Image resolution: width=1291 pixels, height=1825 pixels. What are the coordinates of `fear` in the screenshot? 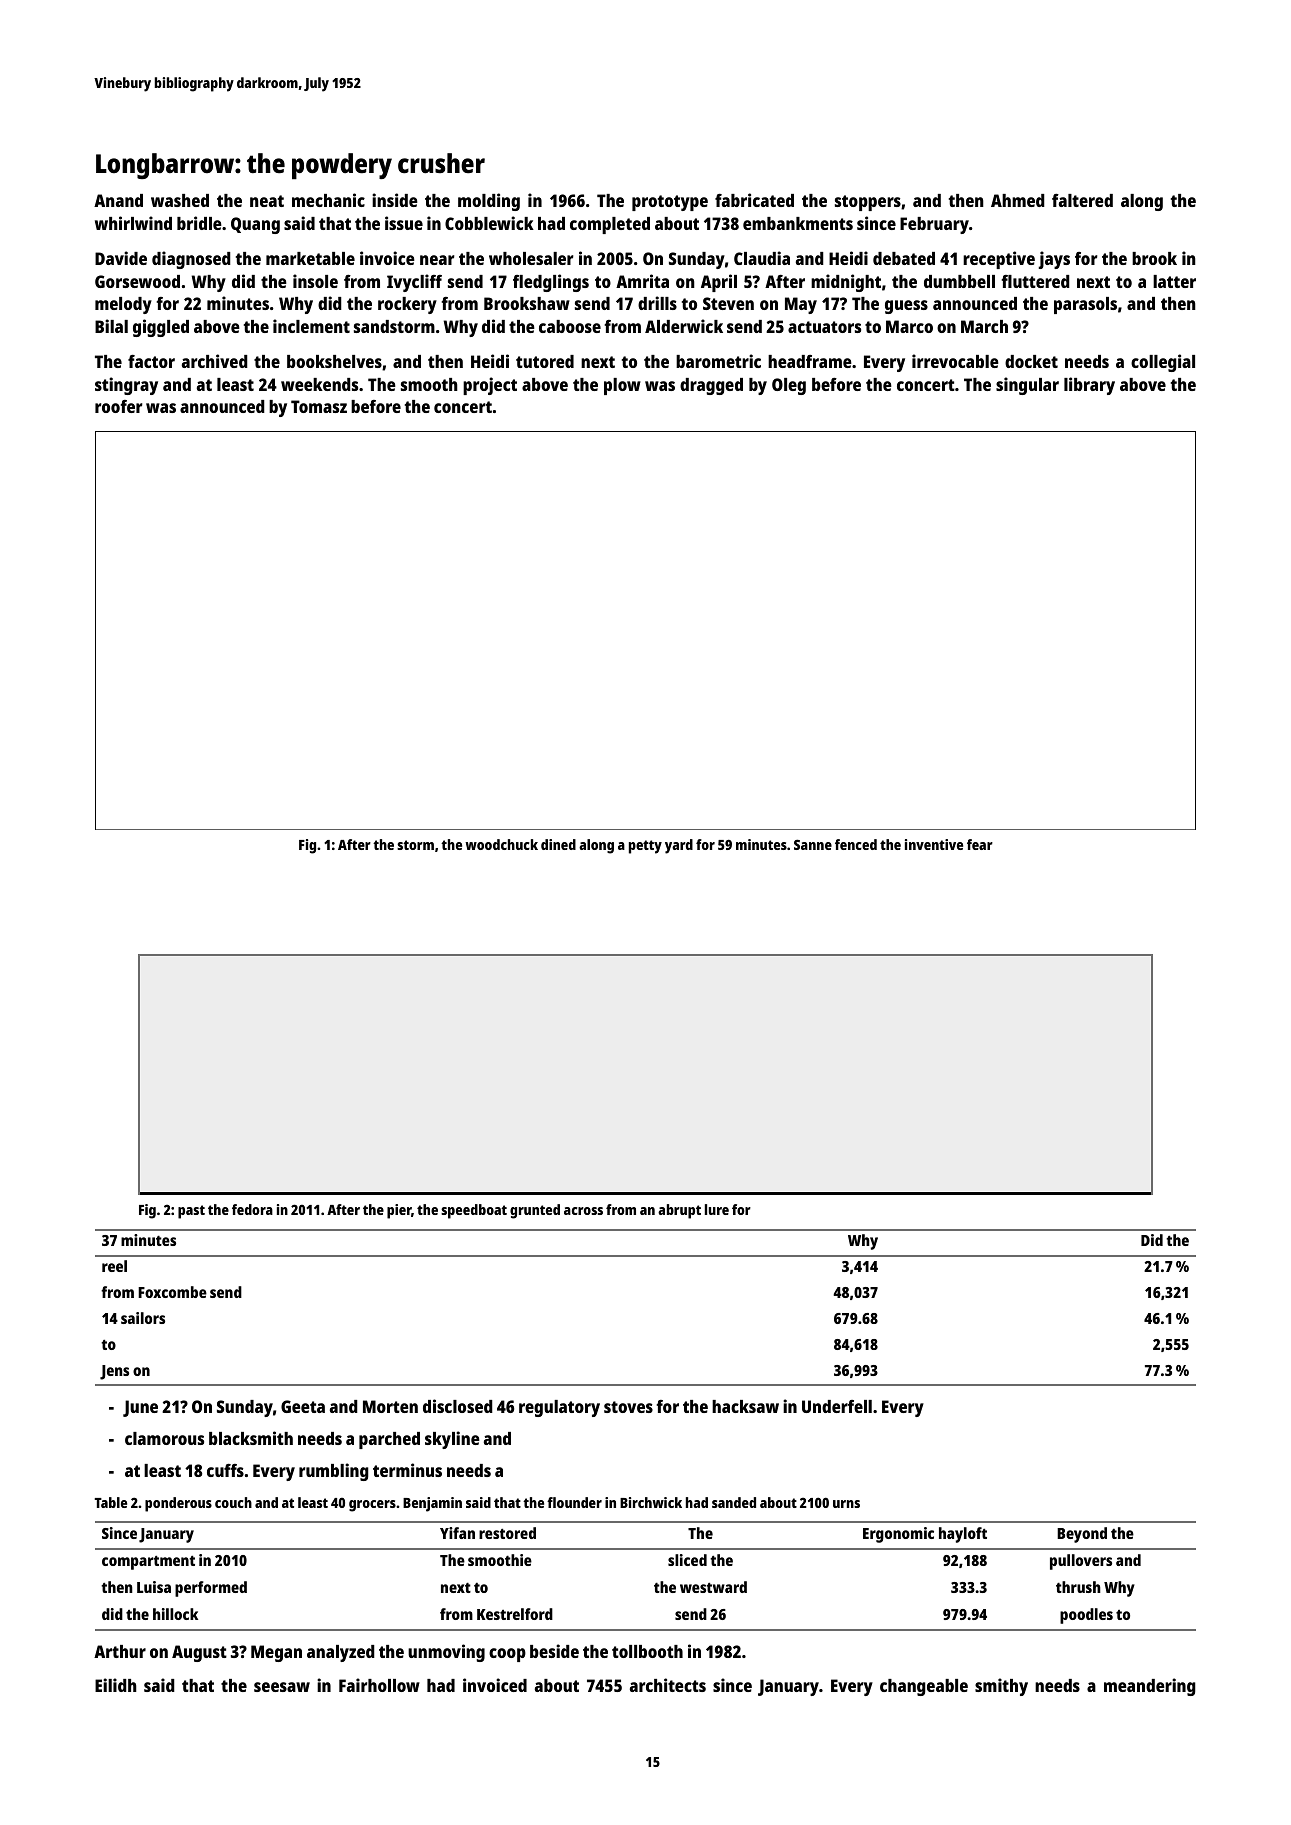 It's located at (980, 844).
